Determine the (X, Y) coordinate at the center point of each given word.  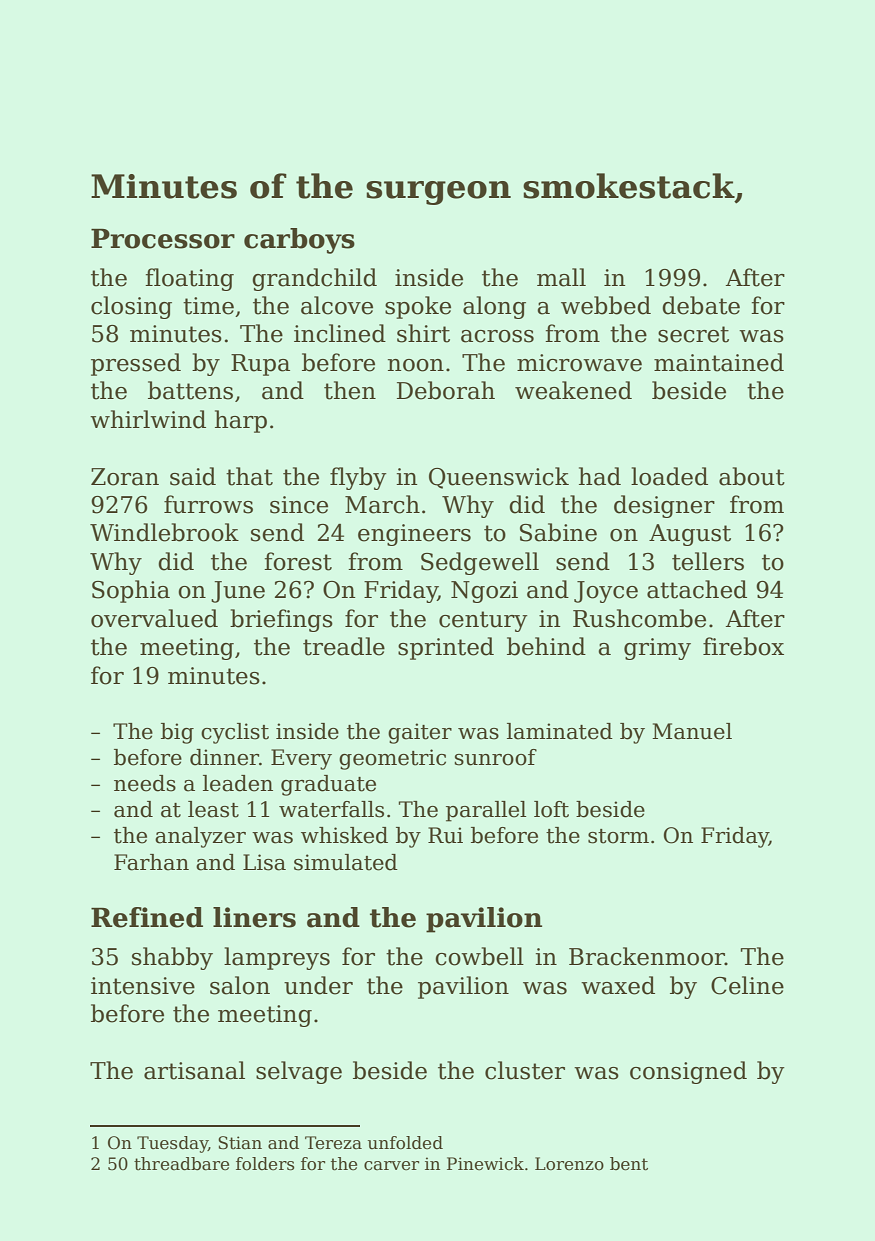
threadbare (181, 1164)
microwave (579, 363)
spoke (418, 307)
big (177, 733)
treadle (344, 646)
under (318, 985)
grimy (657, 649)
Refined (147, 917)
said (193, 476)
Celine (747, 985)
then (350, 390)
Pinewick (485, 1164)
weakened (573, 390)
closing (131, 307)
